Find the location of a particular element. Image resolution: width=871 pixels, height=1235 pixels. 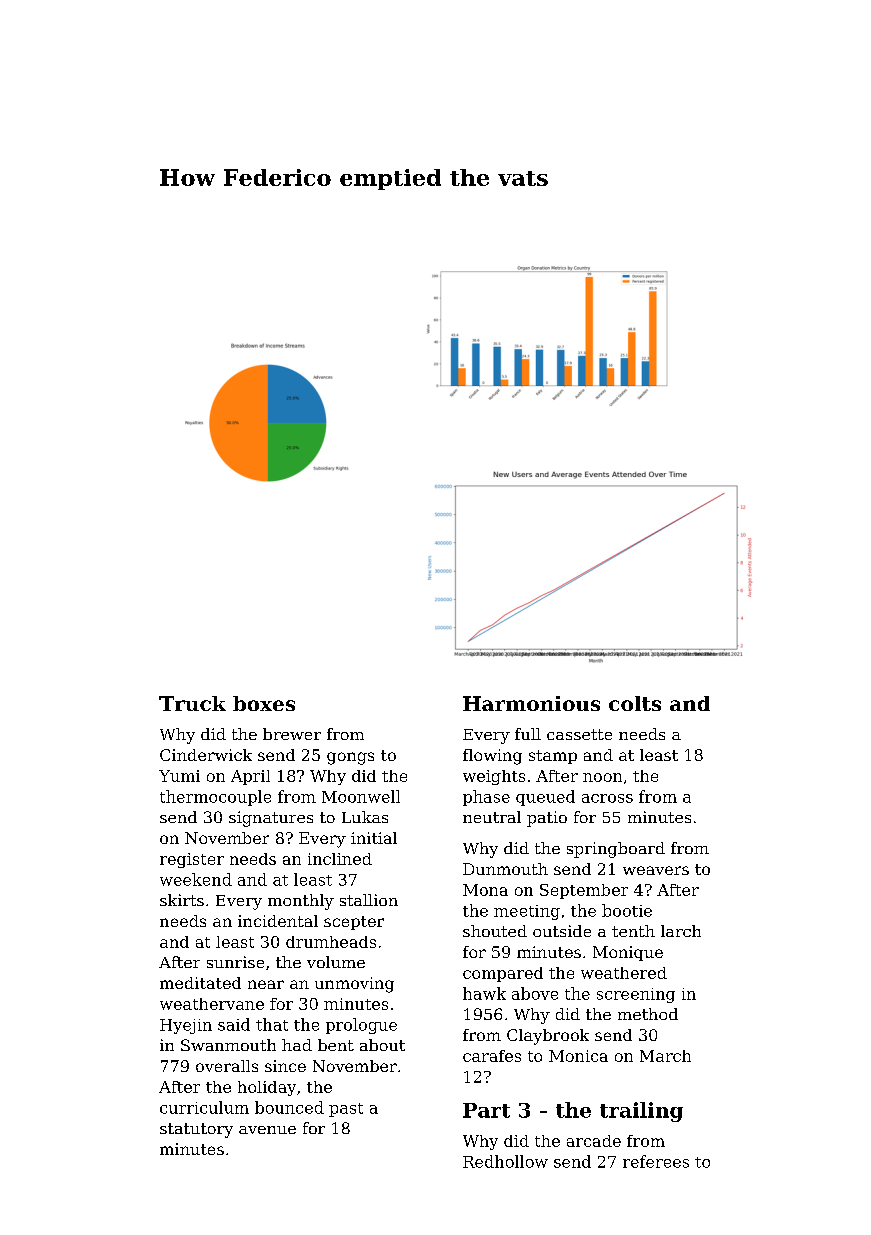

meditated is located at coordinates (200, 983).
